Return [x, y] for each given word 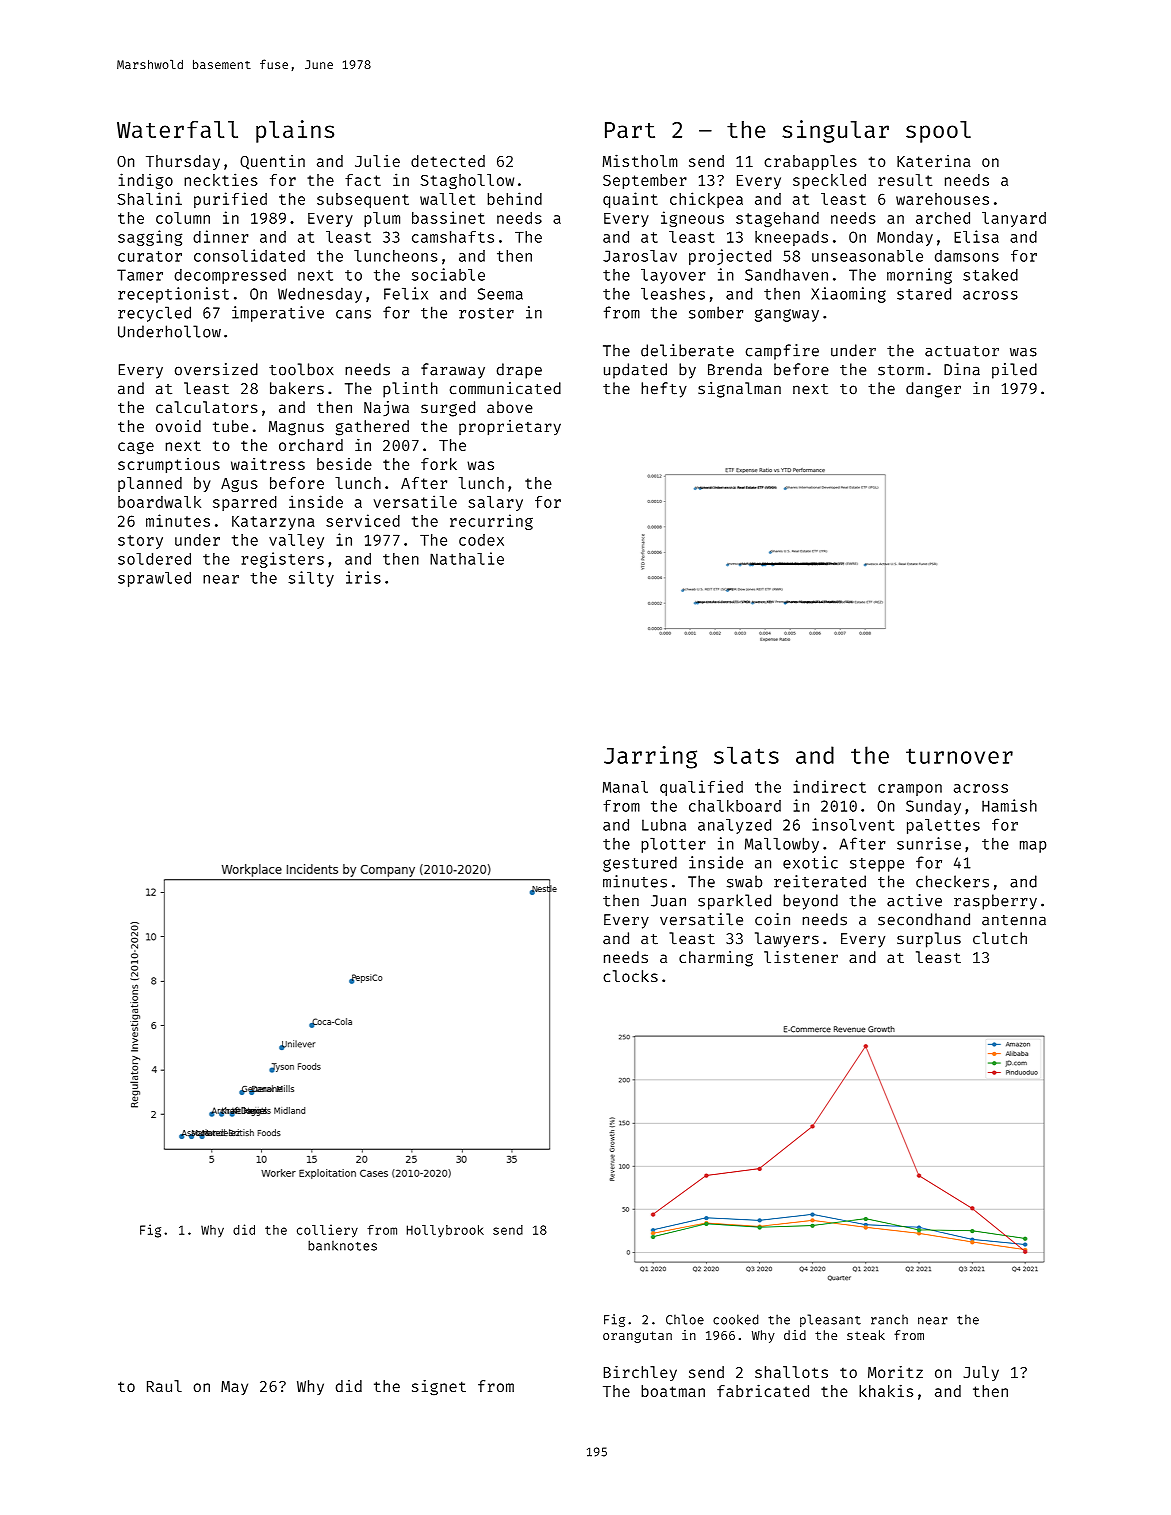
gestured [640, 864]
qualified [701, 788]
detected [448, 161]
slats [746, 755]
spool [938, 132]
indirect [829, 786]
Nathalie [467, 558]
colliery [327, 1231]
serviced [363, 520]
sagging [150, 238]
